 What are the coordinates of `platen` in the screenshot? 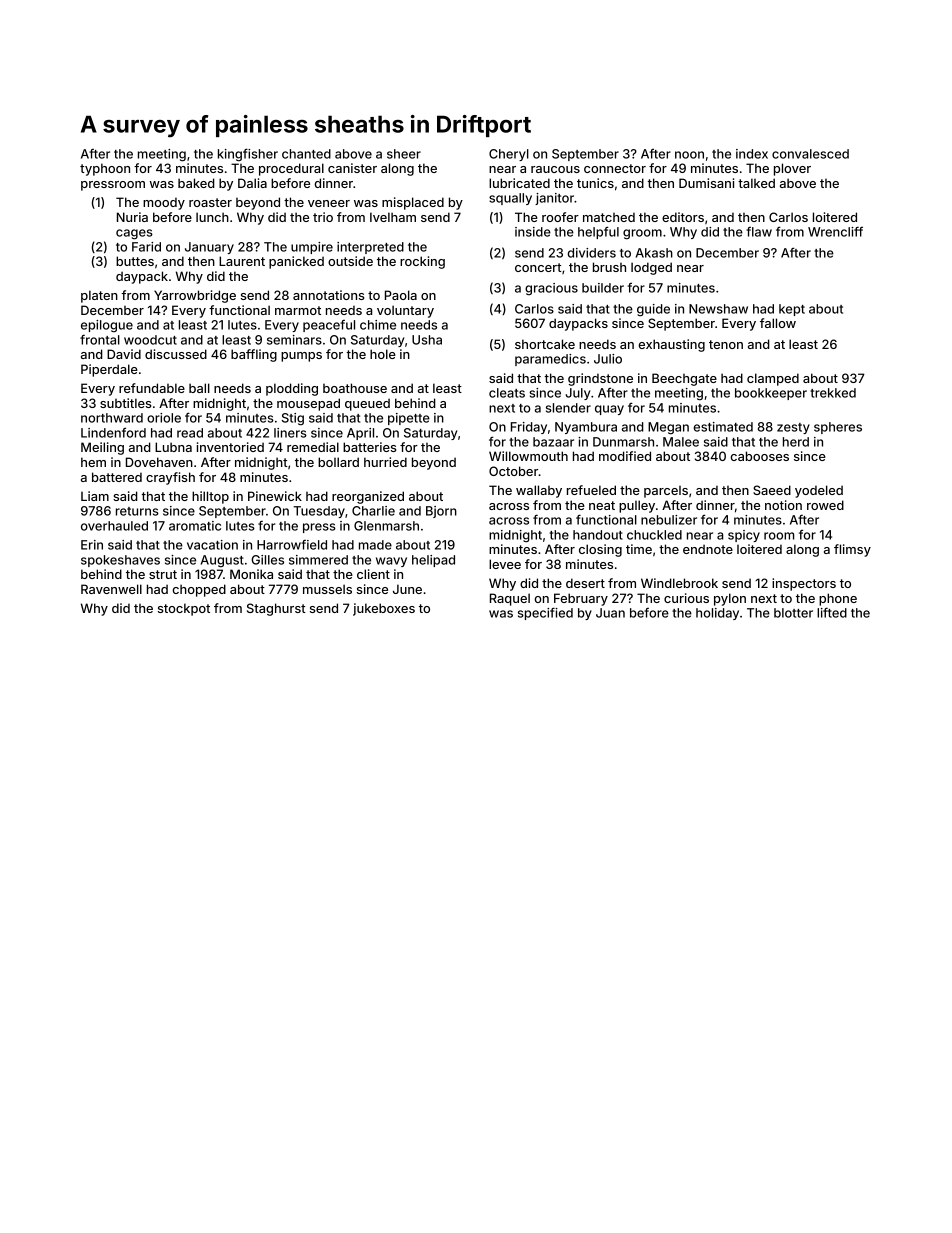 It's located at (99, 296).
